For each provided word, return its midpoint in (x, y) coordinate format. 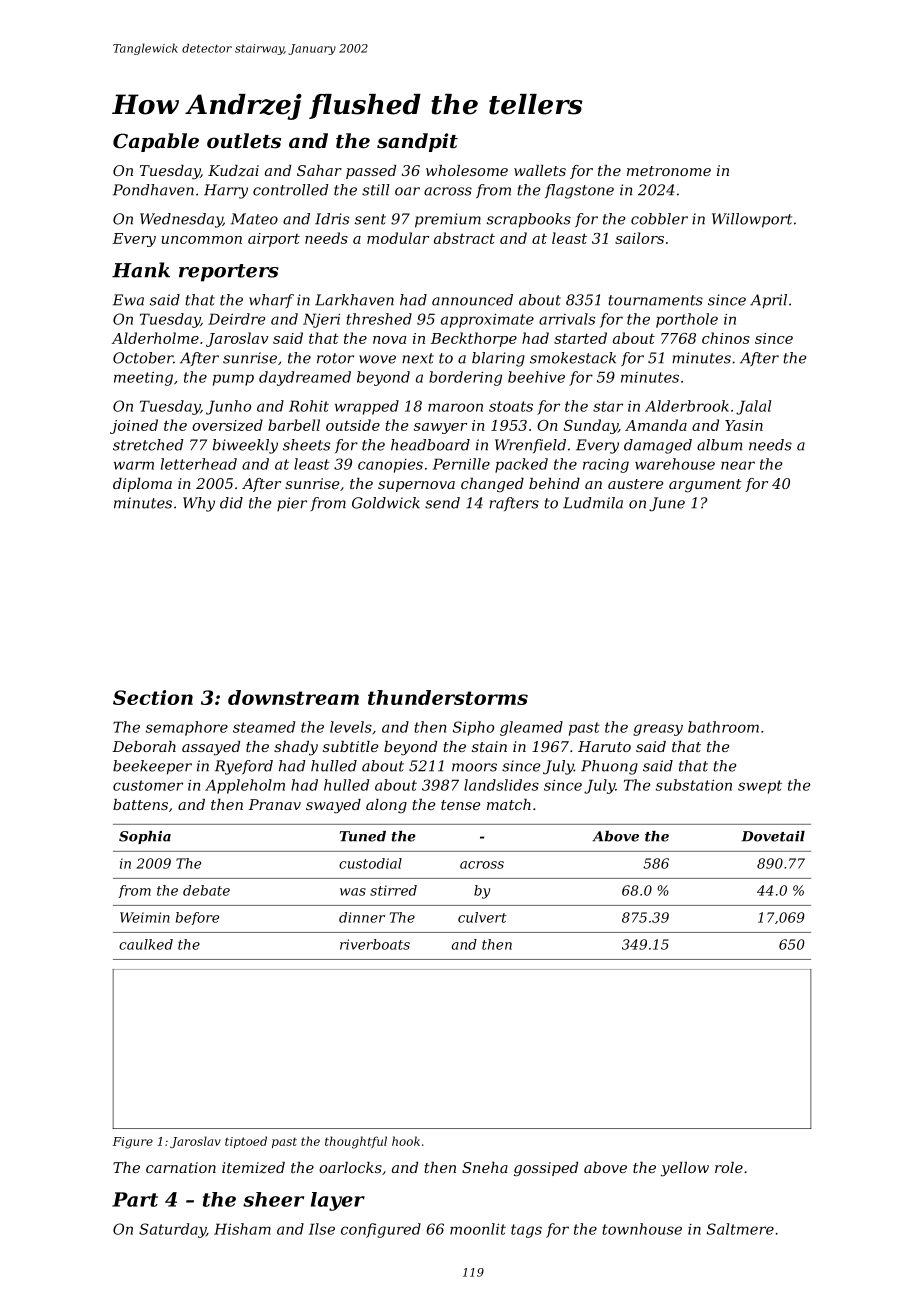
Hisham (242, 1229)
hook (406, 1141)
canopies (390, 466)
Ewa (128, 300)
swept (760, 787)
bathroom (723, 727)
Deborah (144, 746)
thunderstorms (448, 697)
